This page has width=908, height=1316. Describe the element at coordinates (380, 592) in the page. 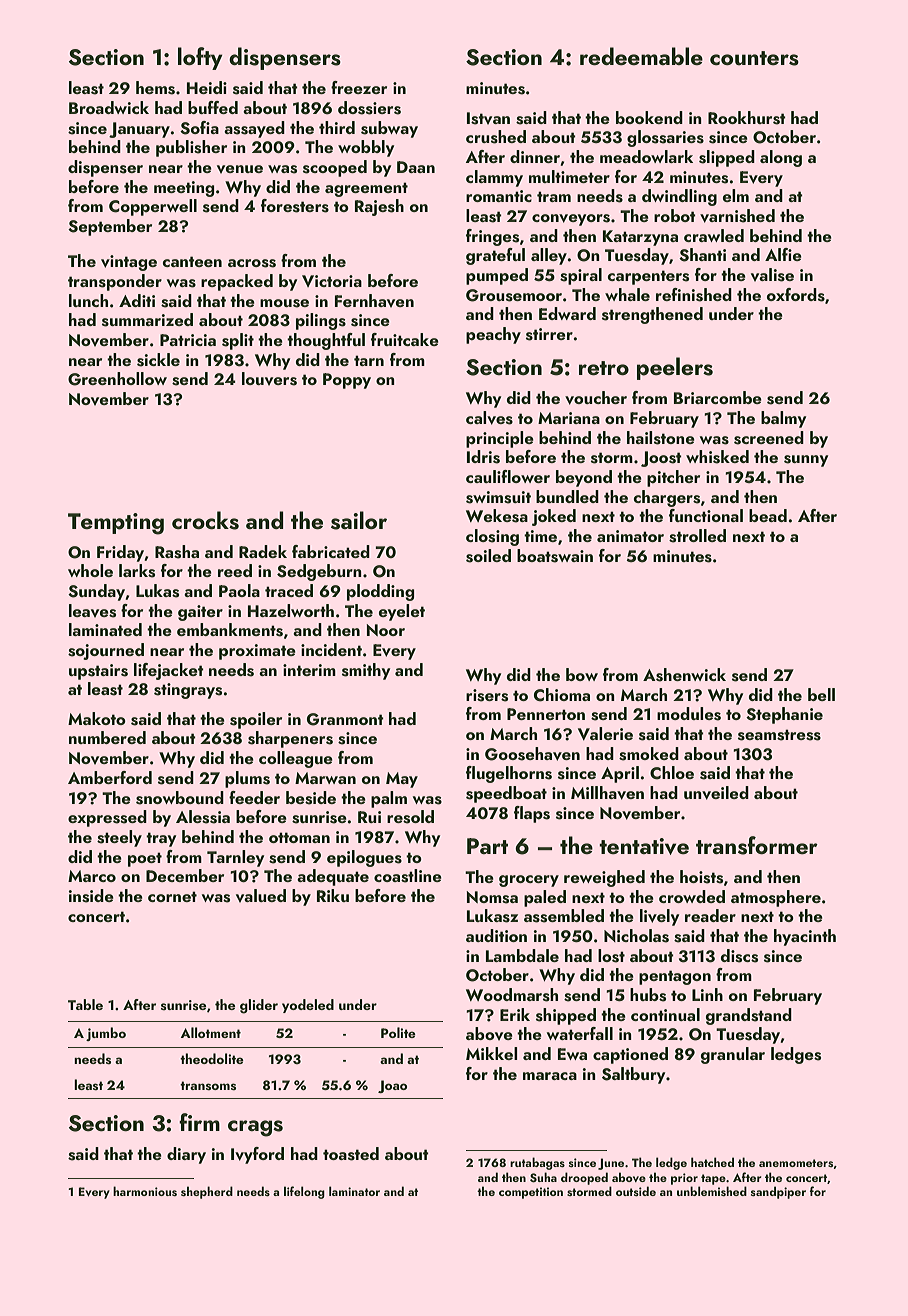

I see `plodding` at that location.
